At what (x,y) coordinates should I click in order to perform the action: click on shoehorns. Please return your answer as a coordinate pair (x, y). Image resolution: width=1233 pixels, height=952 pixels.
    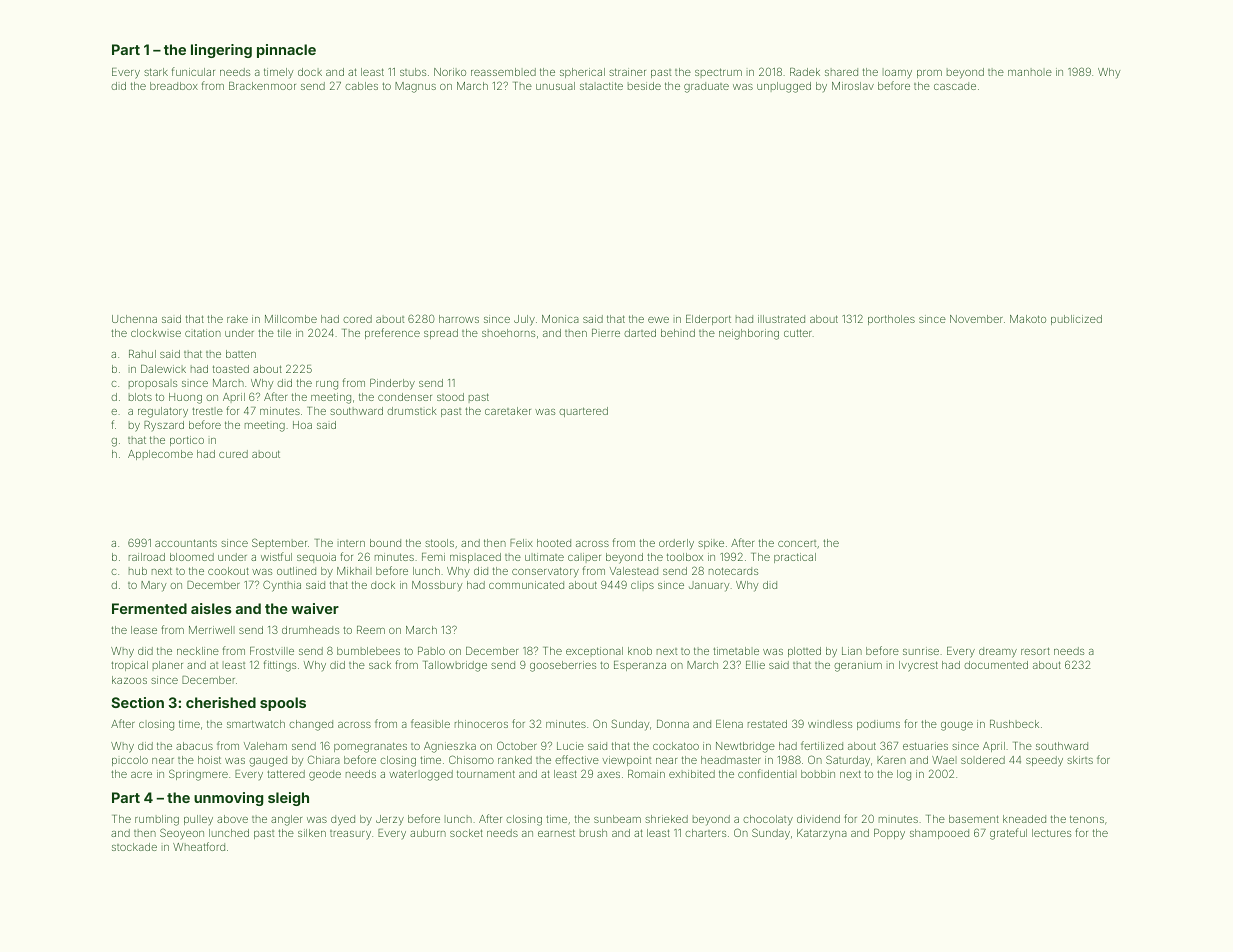
    Looking at the image, I should click on (508, 333).
